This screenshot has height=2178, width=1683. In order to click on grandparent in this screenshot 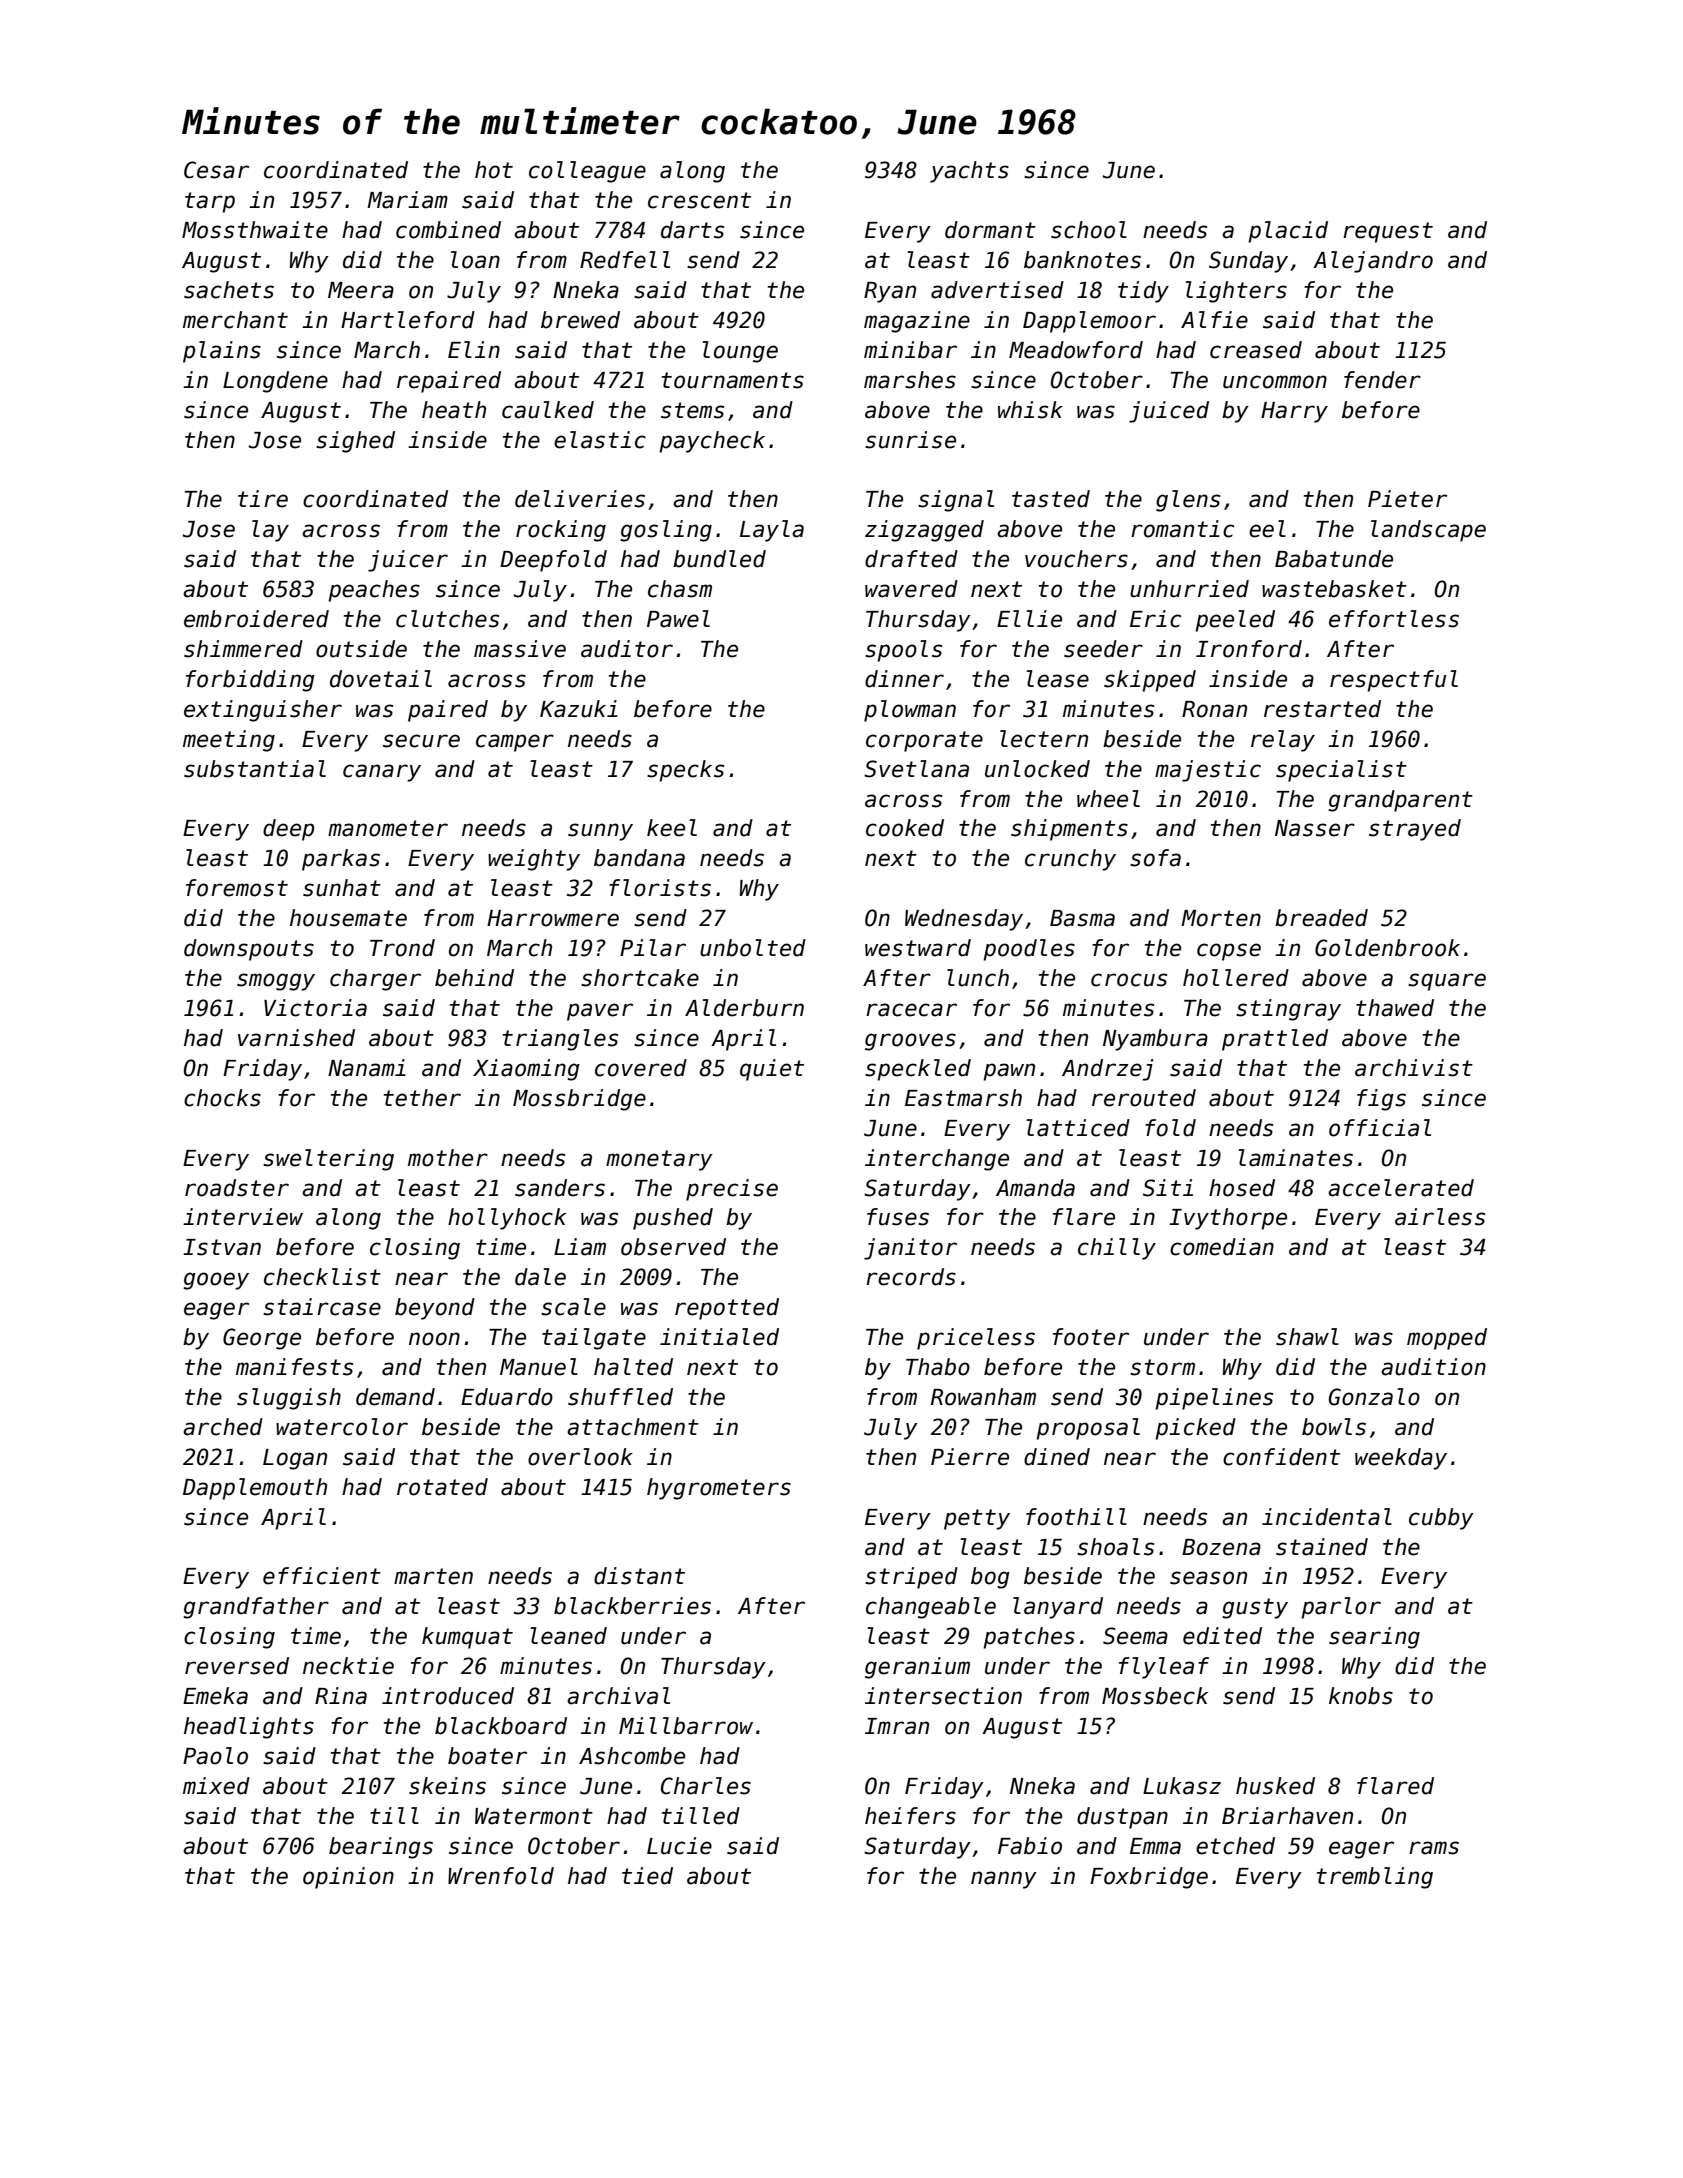, I will do `click(1400, 801)`.
